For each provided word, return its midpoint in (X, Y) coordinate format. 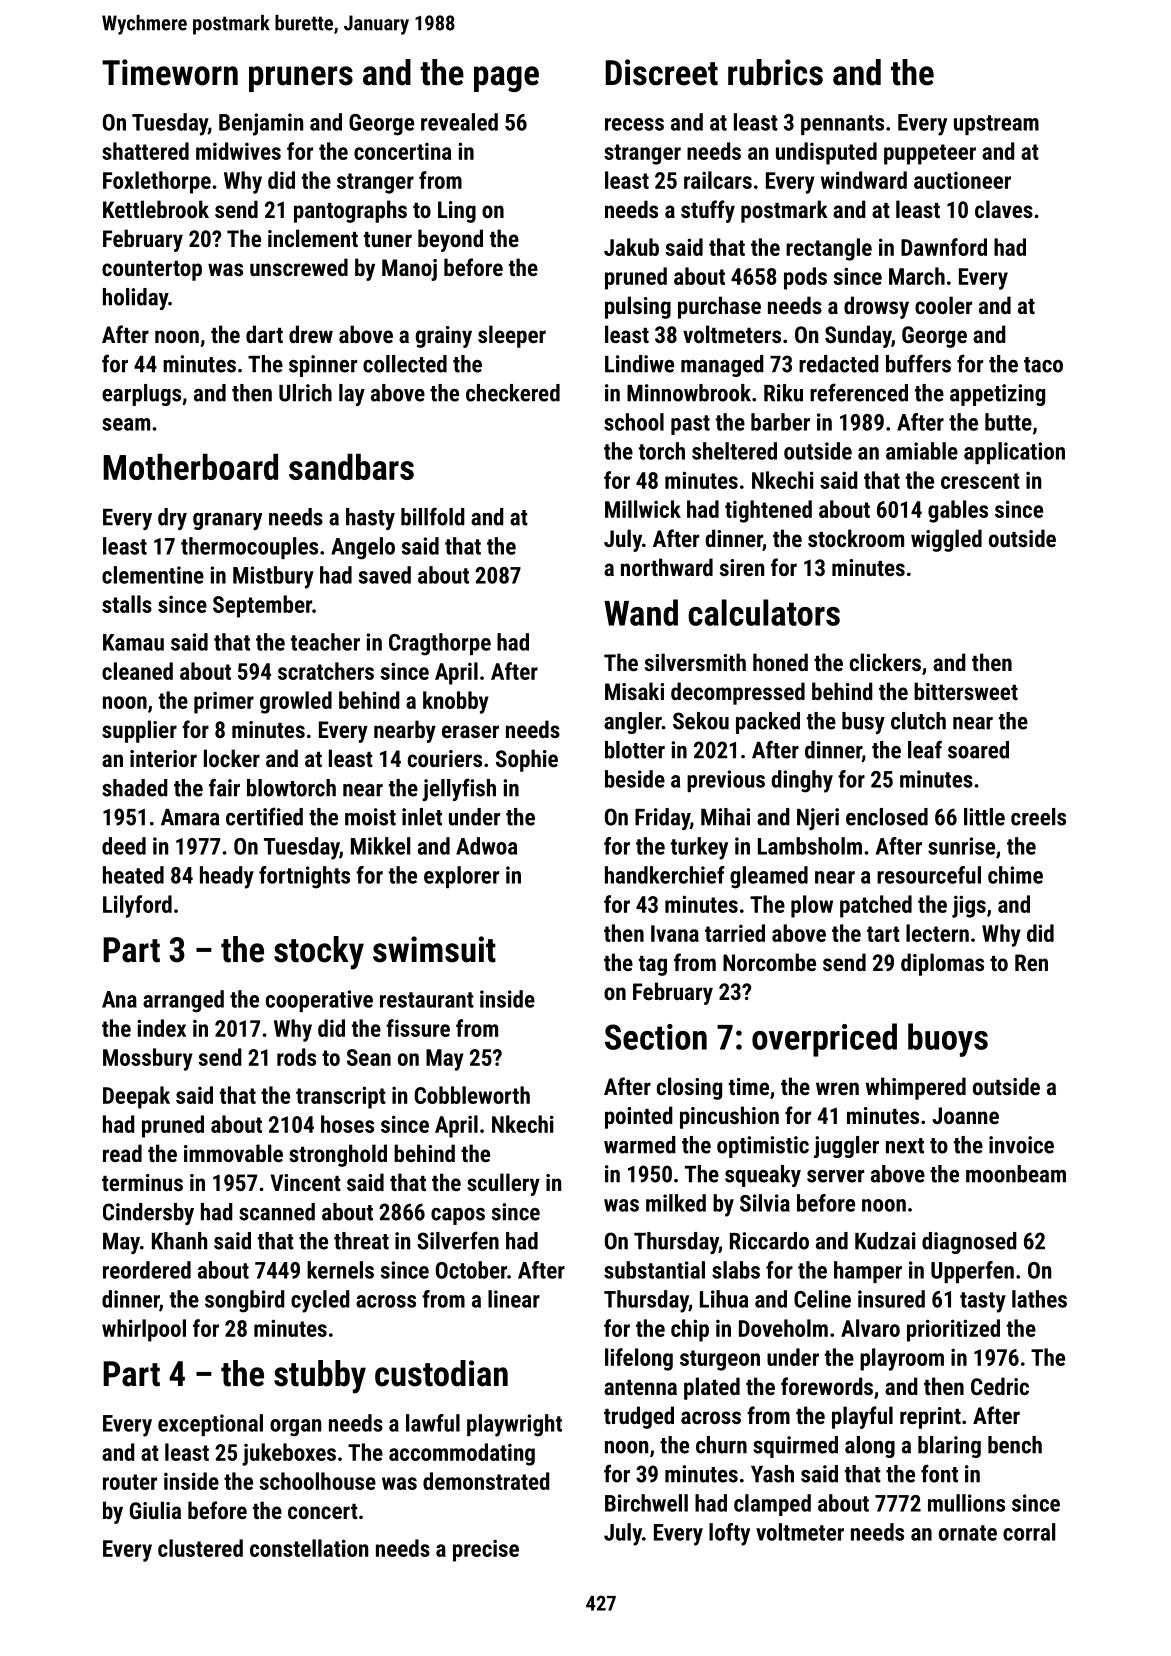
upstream (996, 125)
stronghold (338, 1155)
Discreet (661, 72)
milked (676, 1203)
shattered (145, 151)
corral (1029, 1532)
